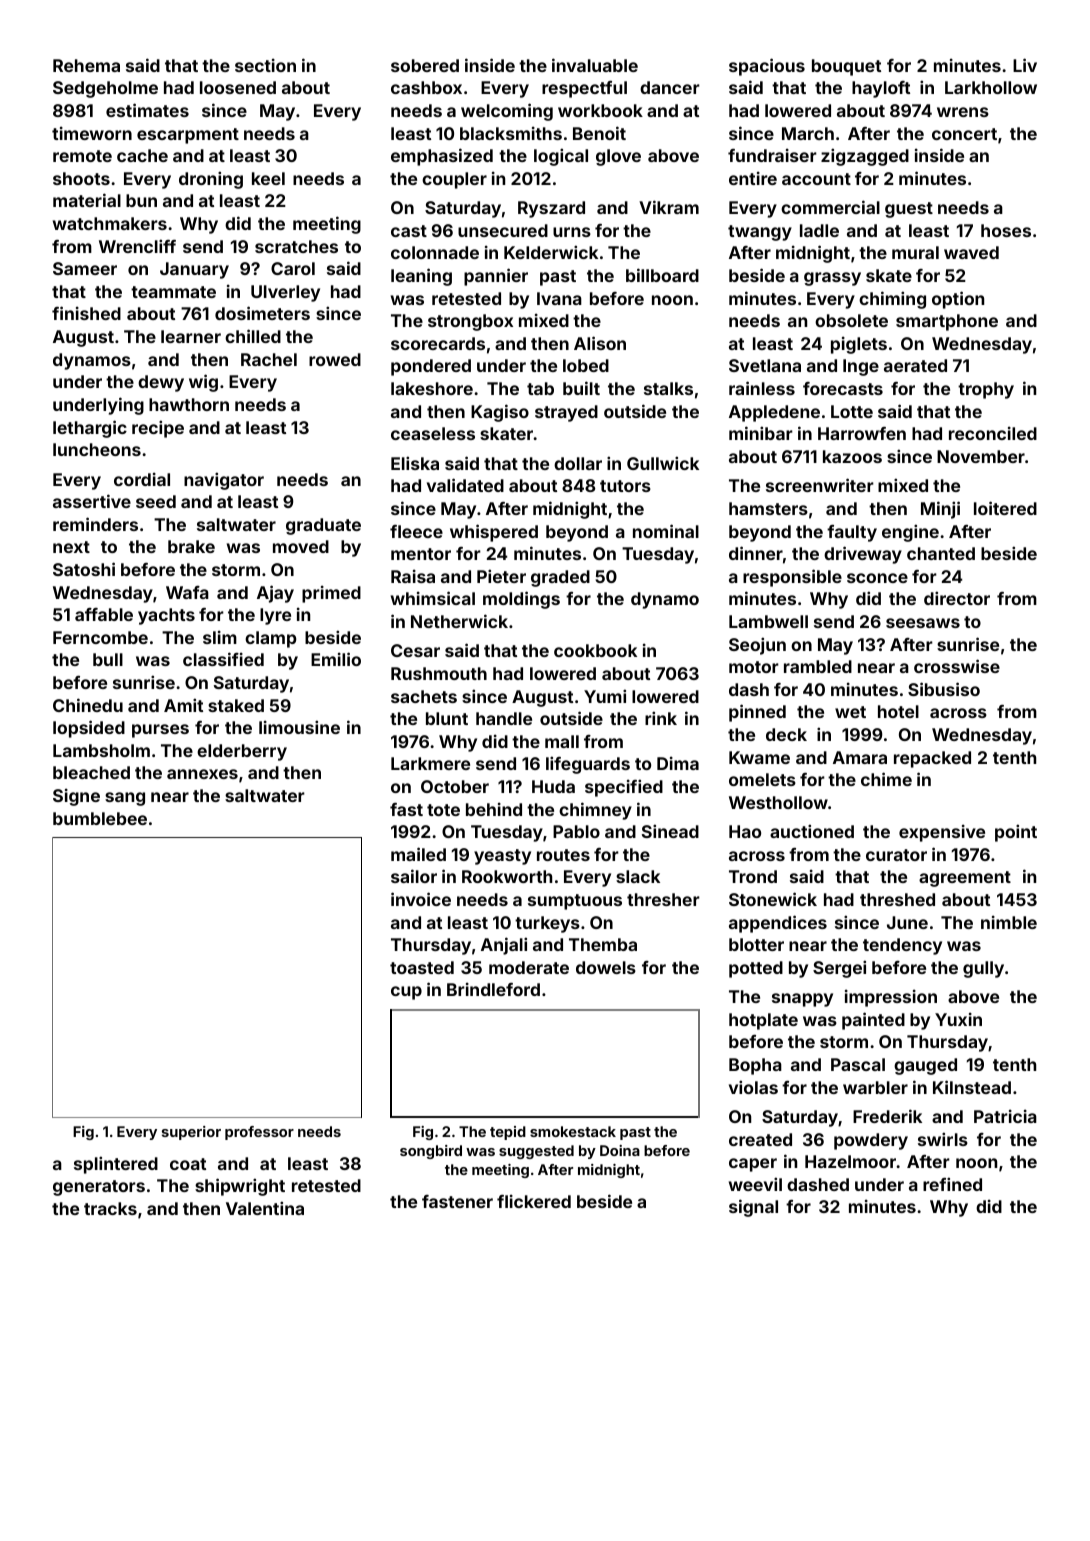  I want to click on weevil, so click(755, 1184).
